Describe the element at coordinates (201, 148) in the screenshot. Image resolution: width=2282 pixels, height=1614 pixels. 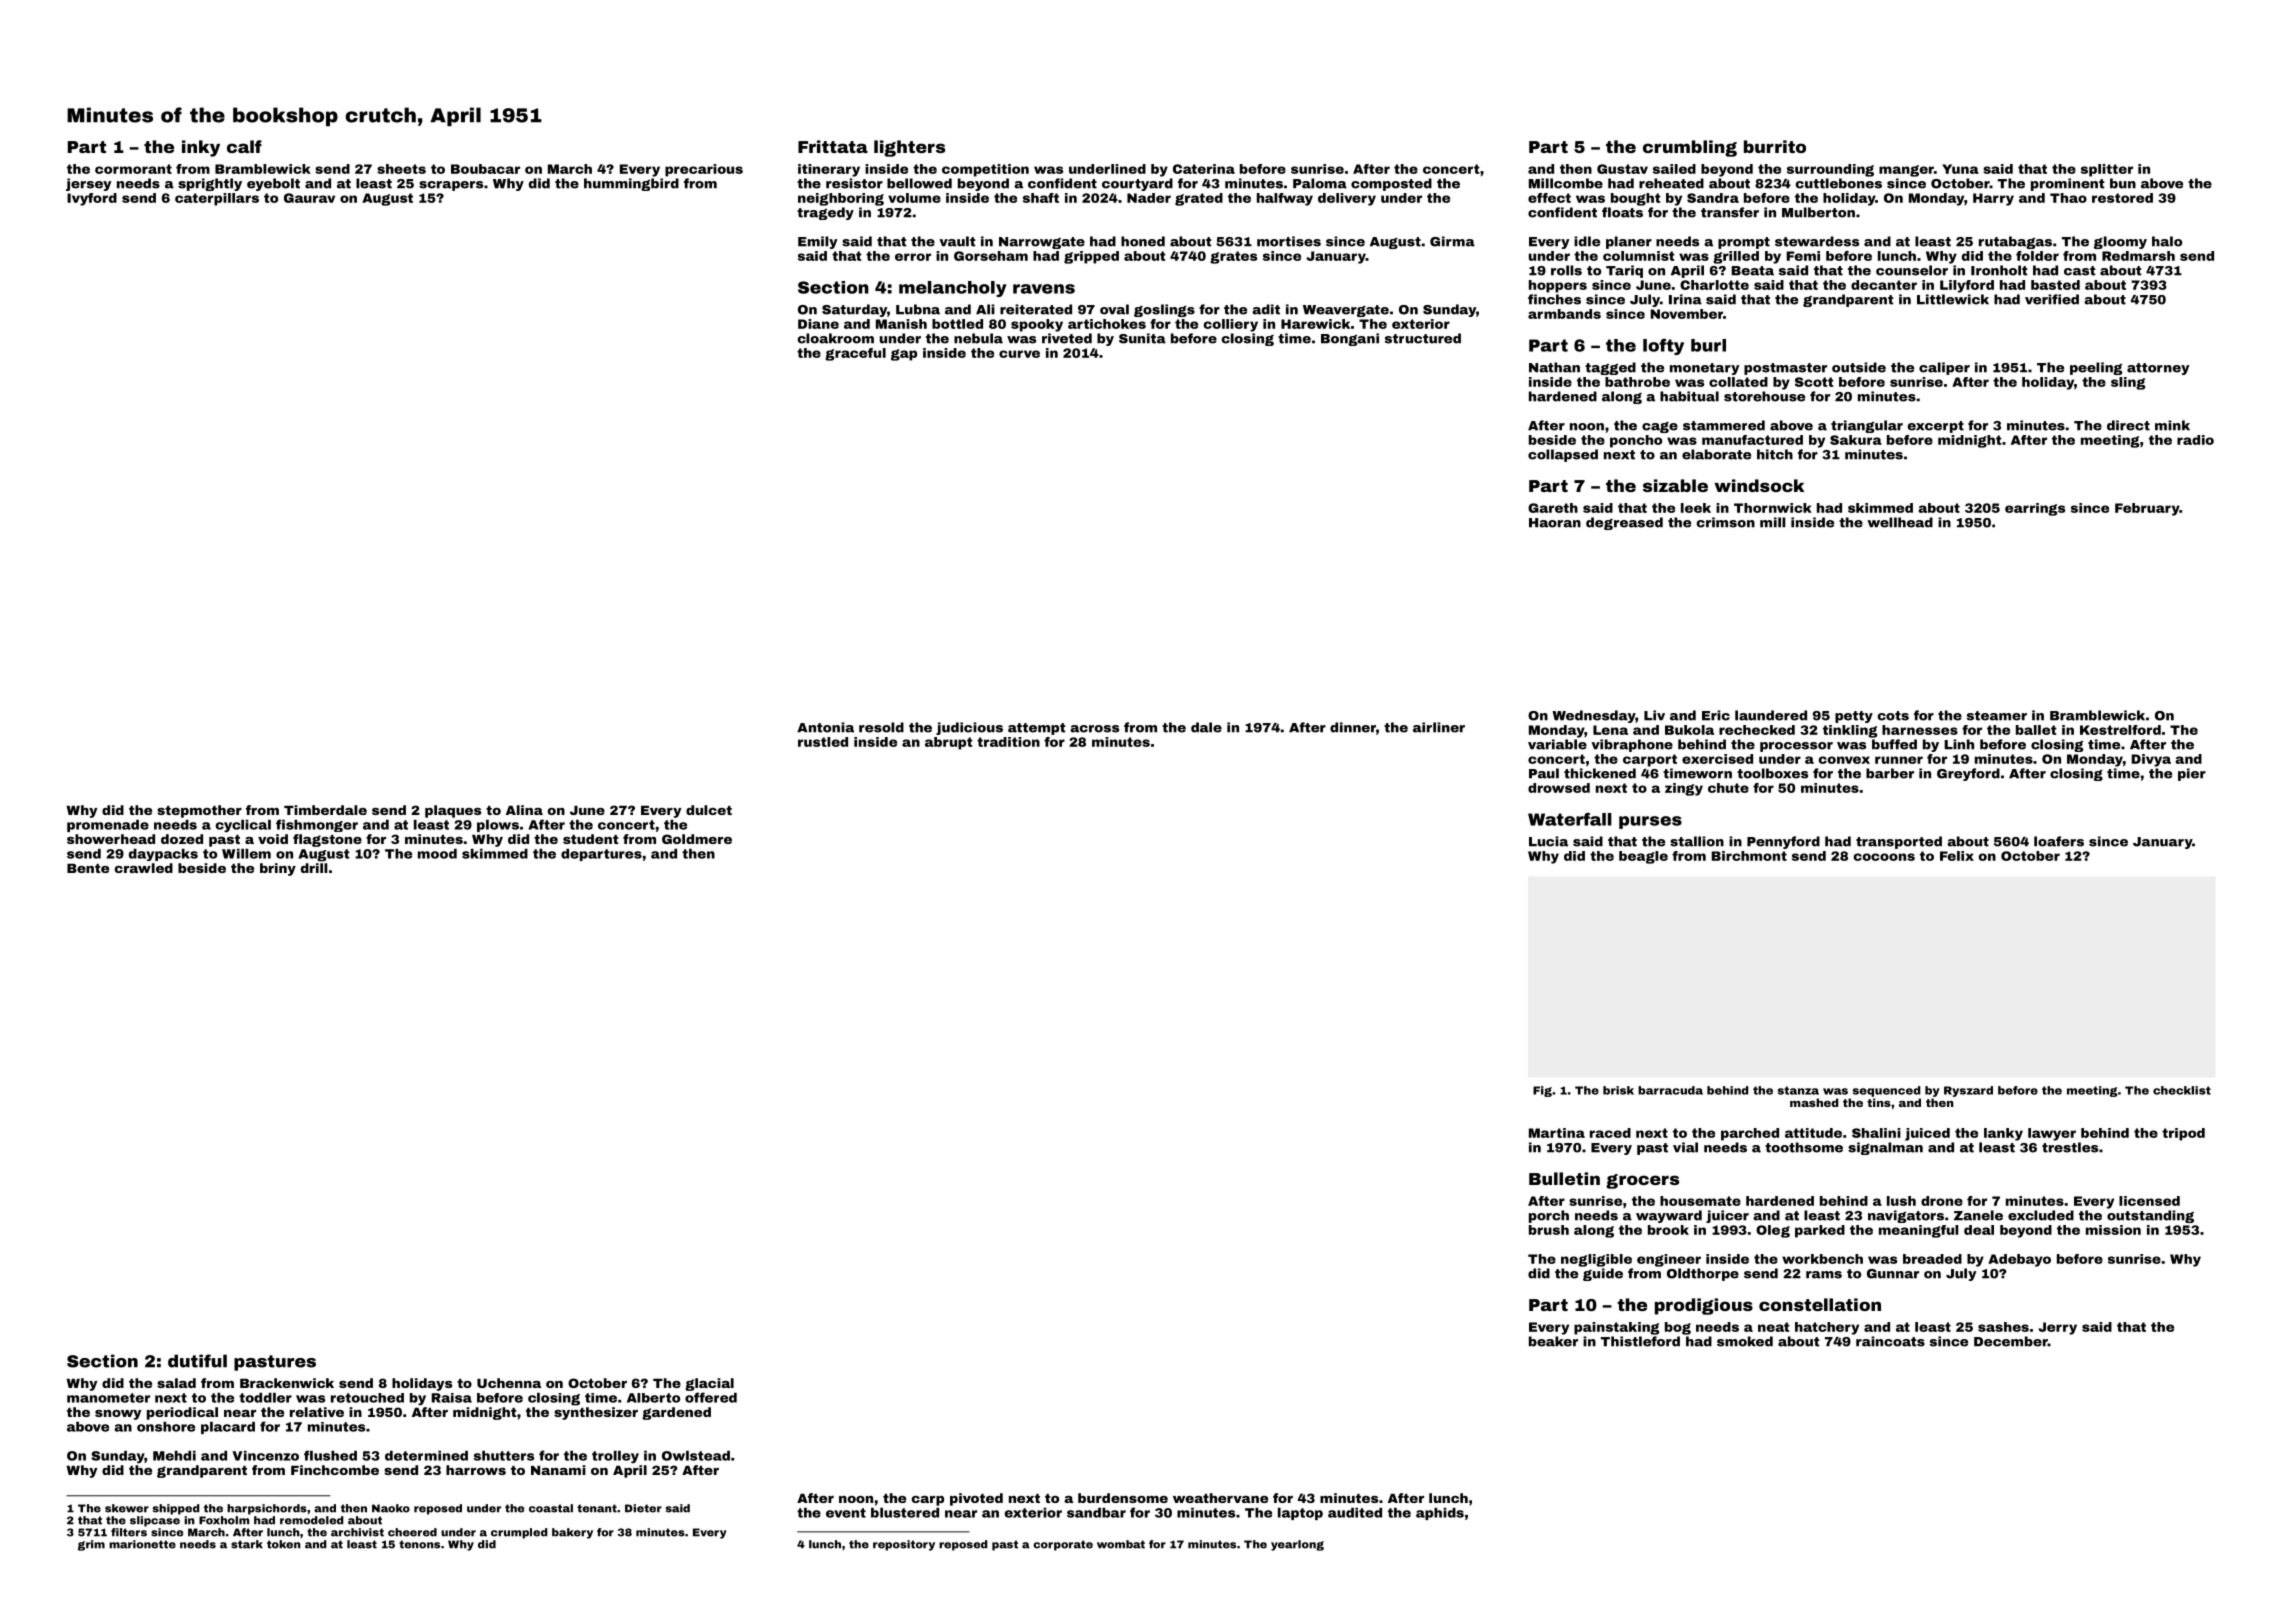
I see `inky` at that location.
